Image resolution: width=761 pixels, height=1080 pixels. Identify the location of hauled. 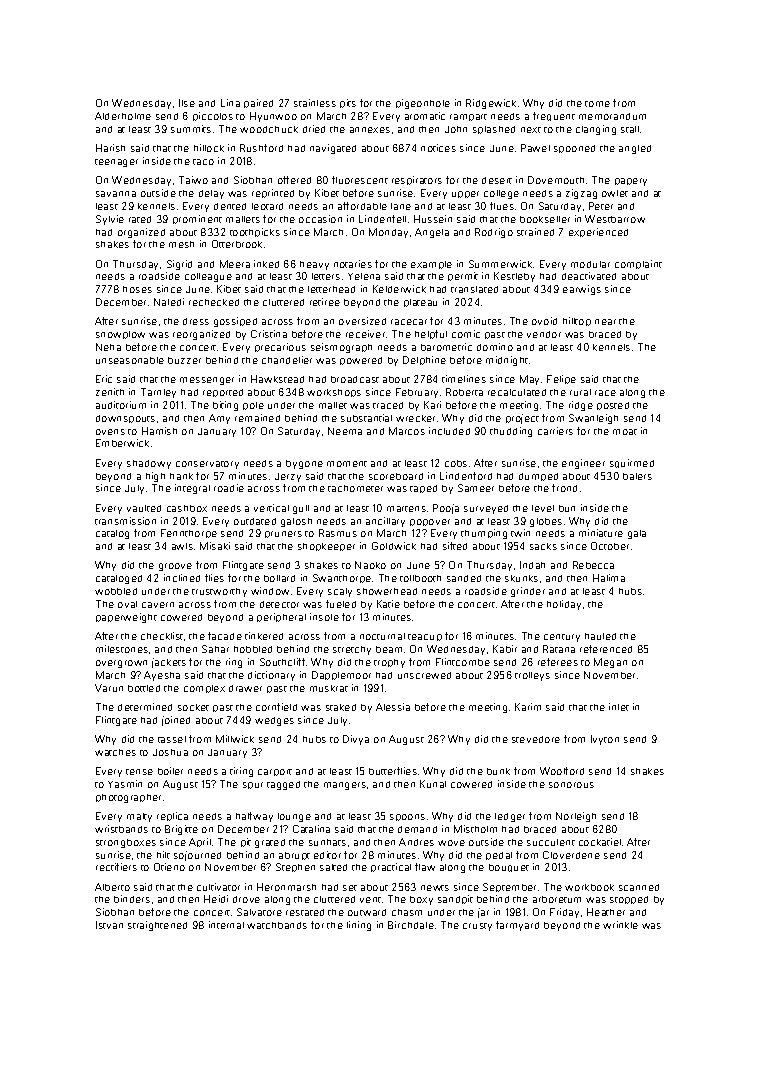
(600, 636).
